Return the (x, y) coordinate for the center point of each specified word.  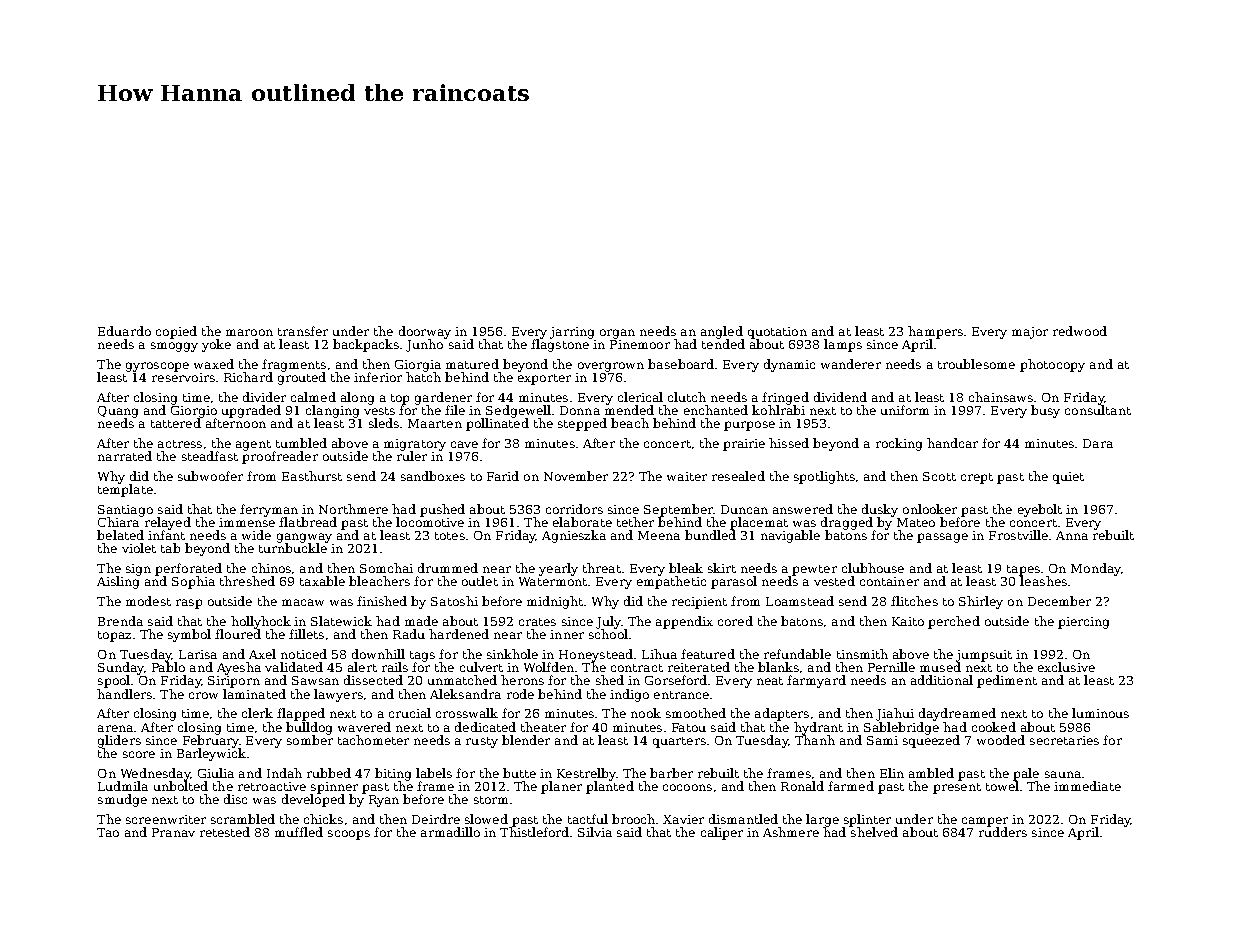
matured (472, 364)
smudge (122, 800)
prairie (744, 445)
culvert (481, 667)
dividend (840, 397)
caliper (722, 833)
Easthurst (312, 476)
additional (942, 680)
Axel (262, 654)
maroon (249, 332)
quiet (1068, 478)
